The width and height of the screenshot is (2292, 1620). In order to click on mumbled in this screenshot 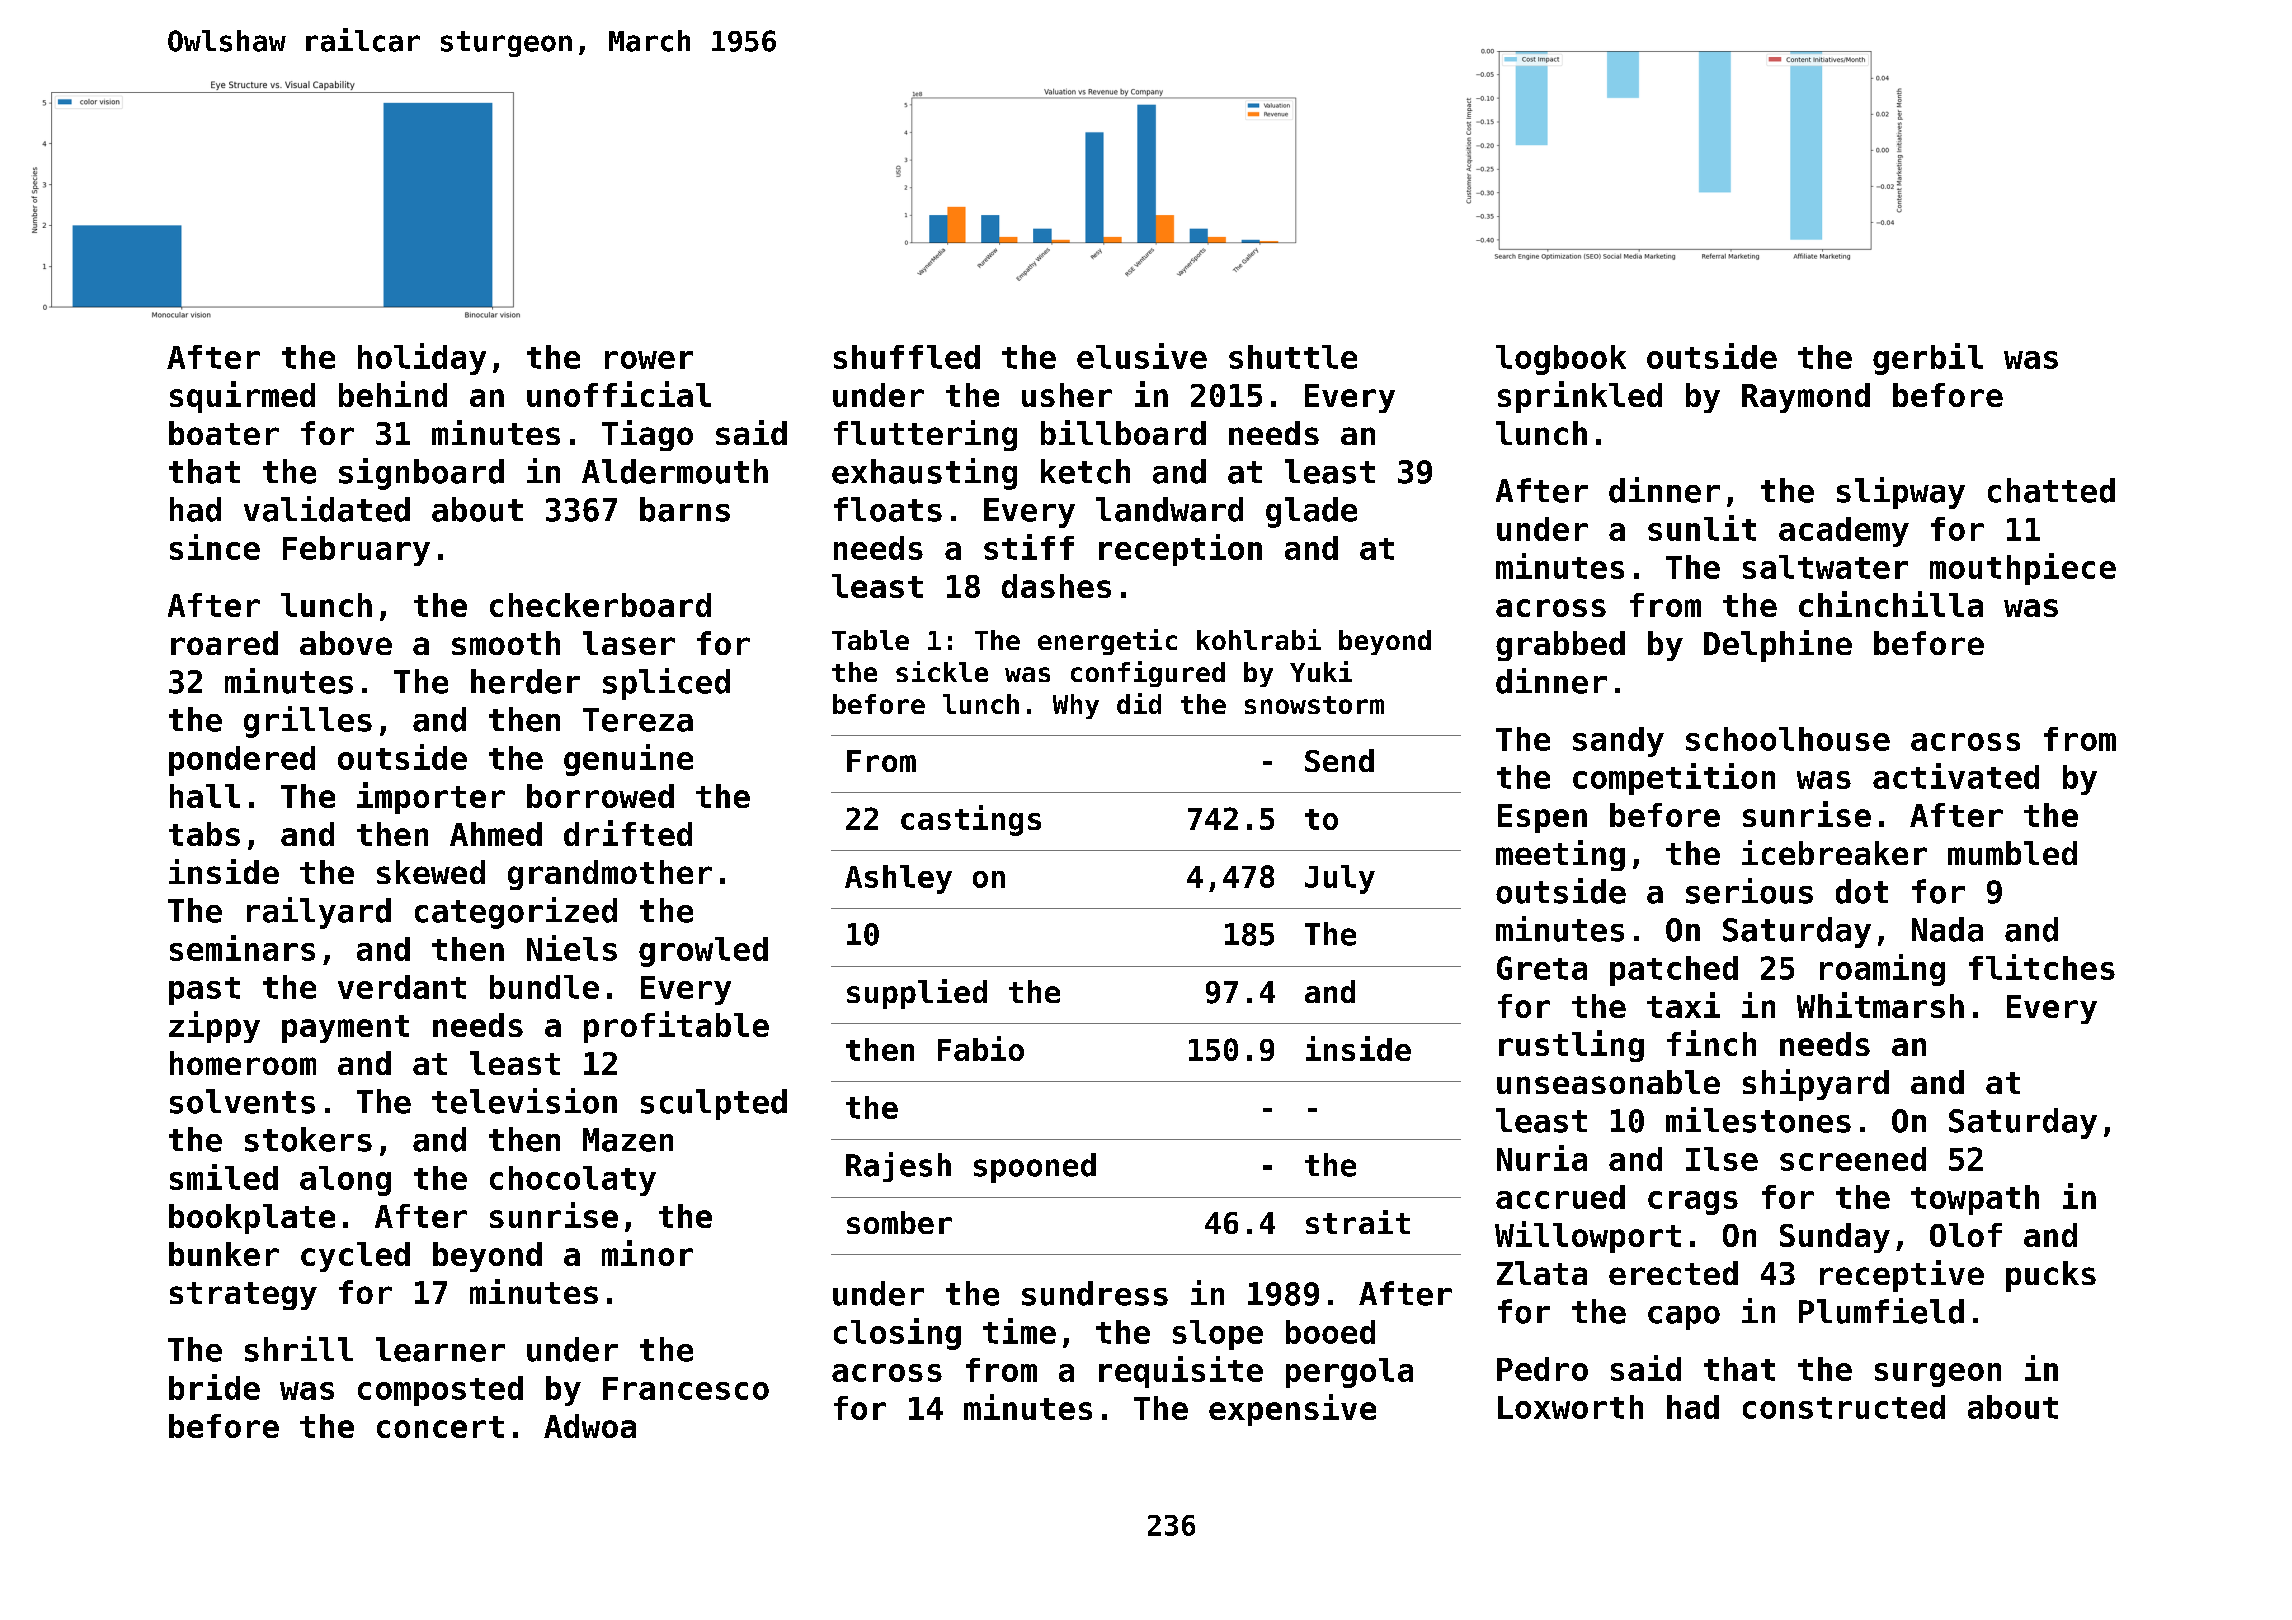, I will do `click(2012, 853)`.
